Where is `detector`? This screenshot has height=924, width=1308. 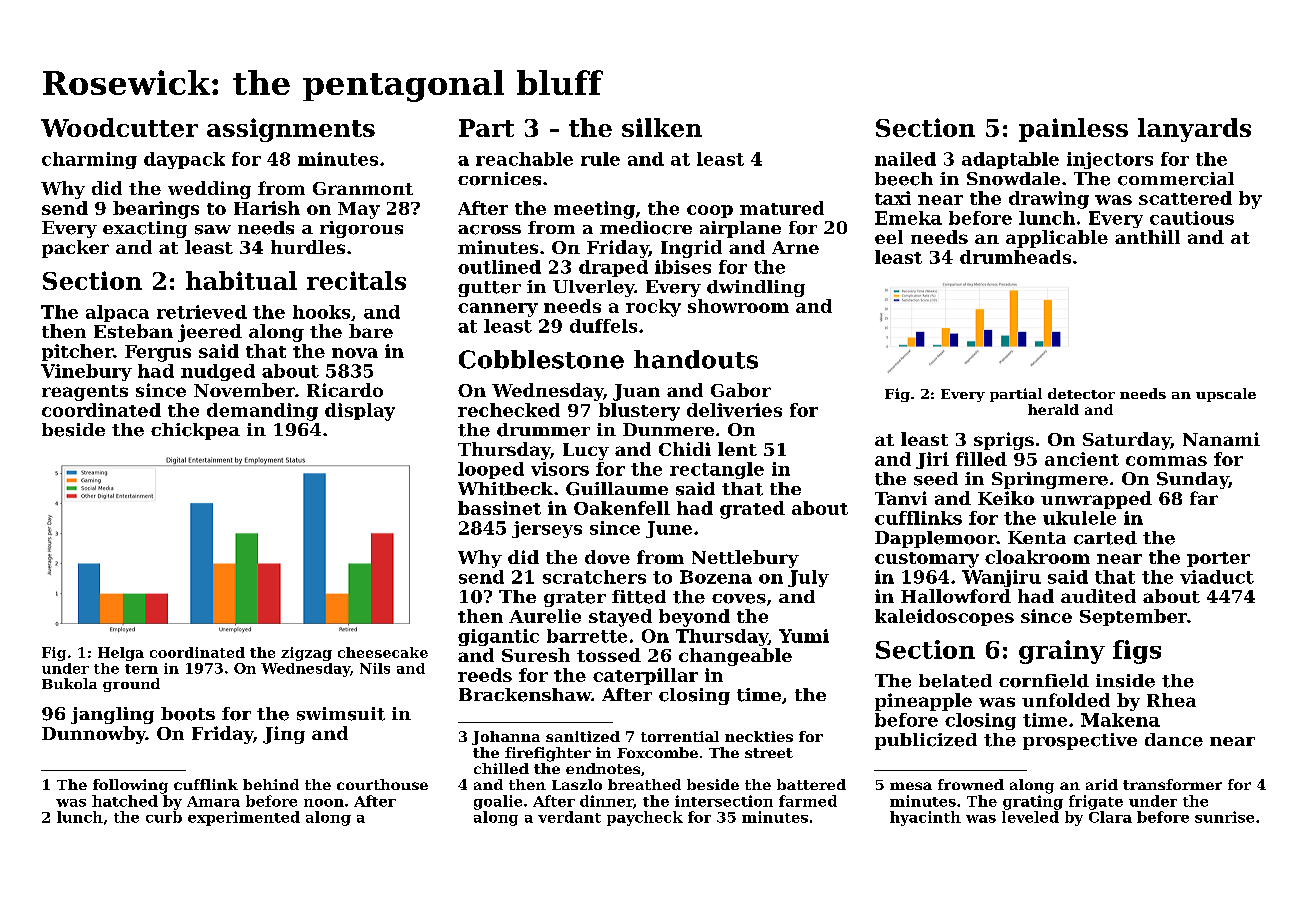 detector is located at coordinates (1081, 393).
